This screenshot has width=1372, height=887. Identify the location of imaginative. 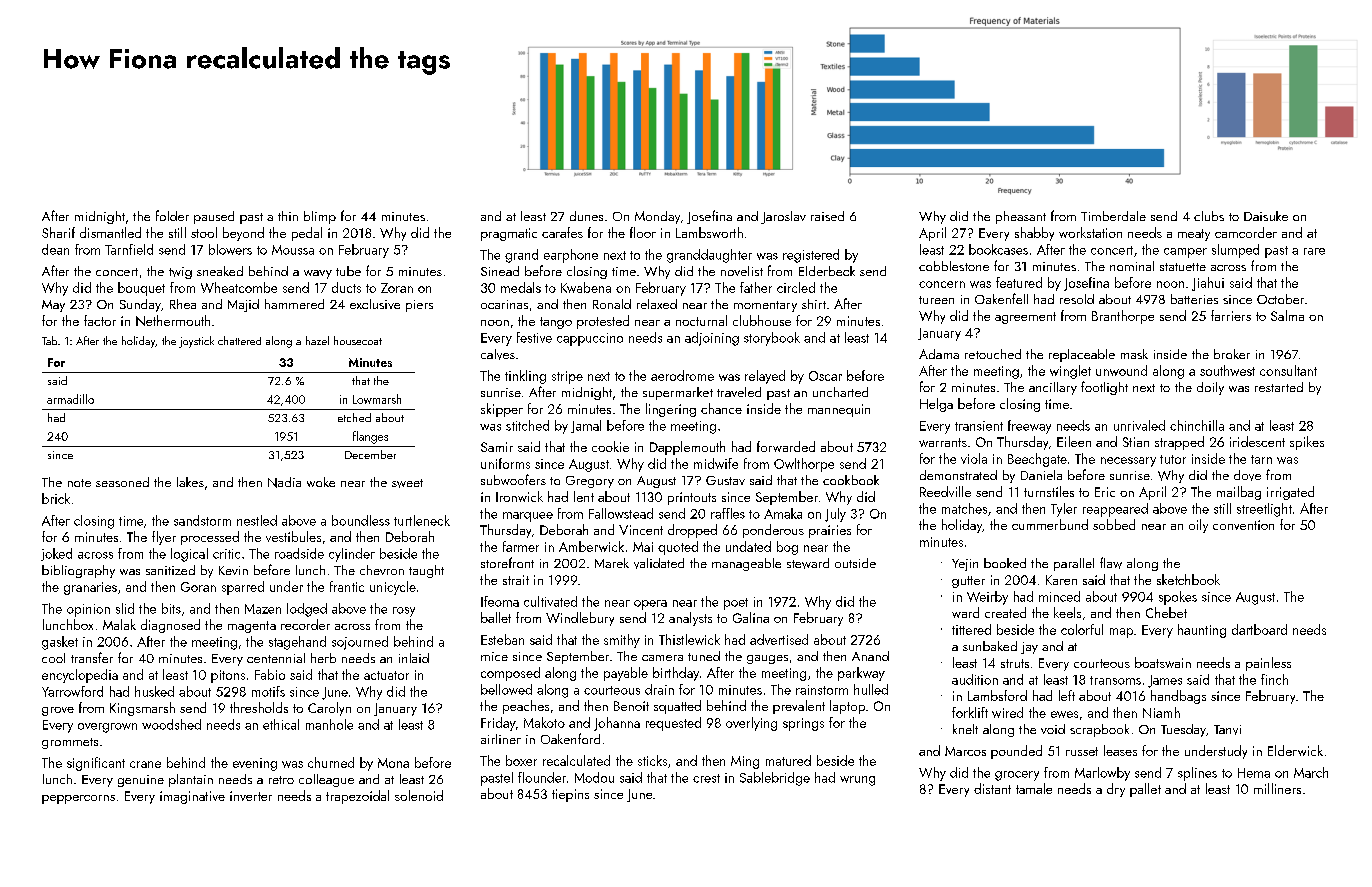
(192, 797).
